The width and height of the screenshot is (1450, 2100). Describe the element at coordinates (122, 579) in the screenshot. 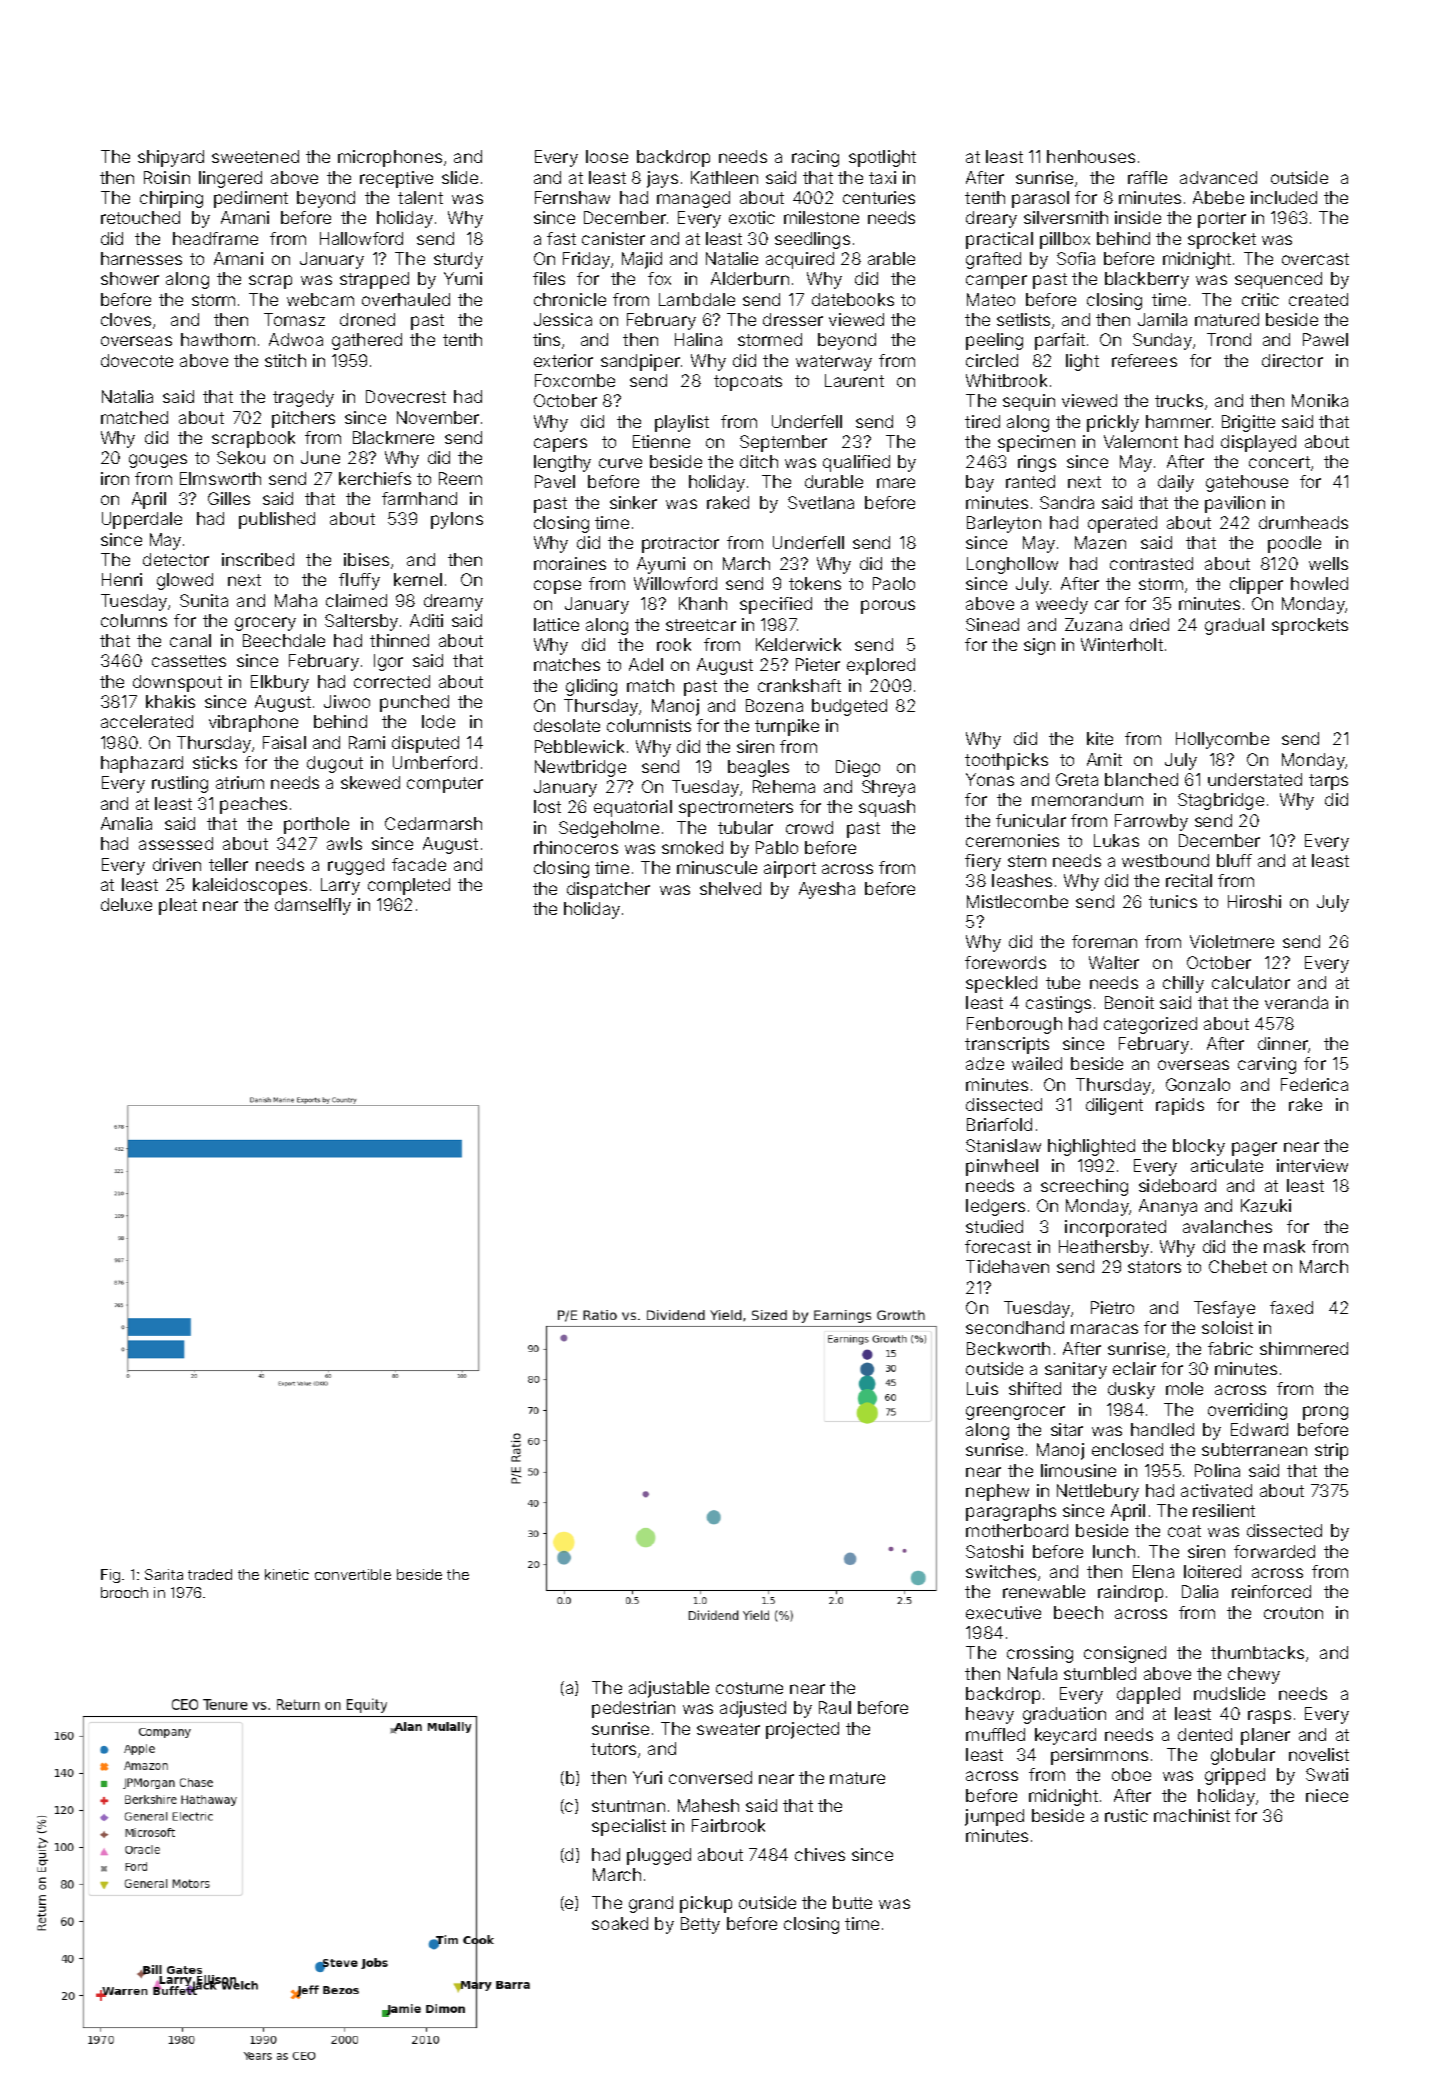

I see `Henri` at that location.
